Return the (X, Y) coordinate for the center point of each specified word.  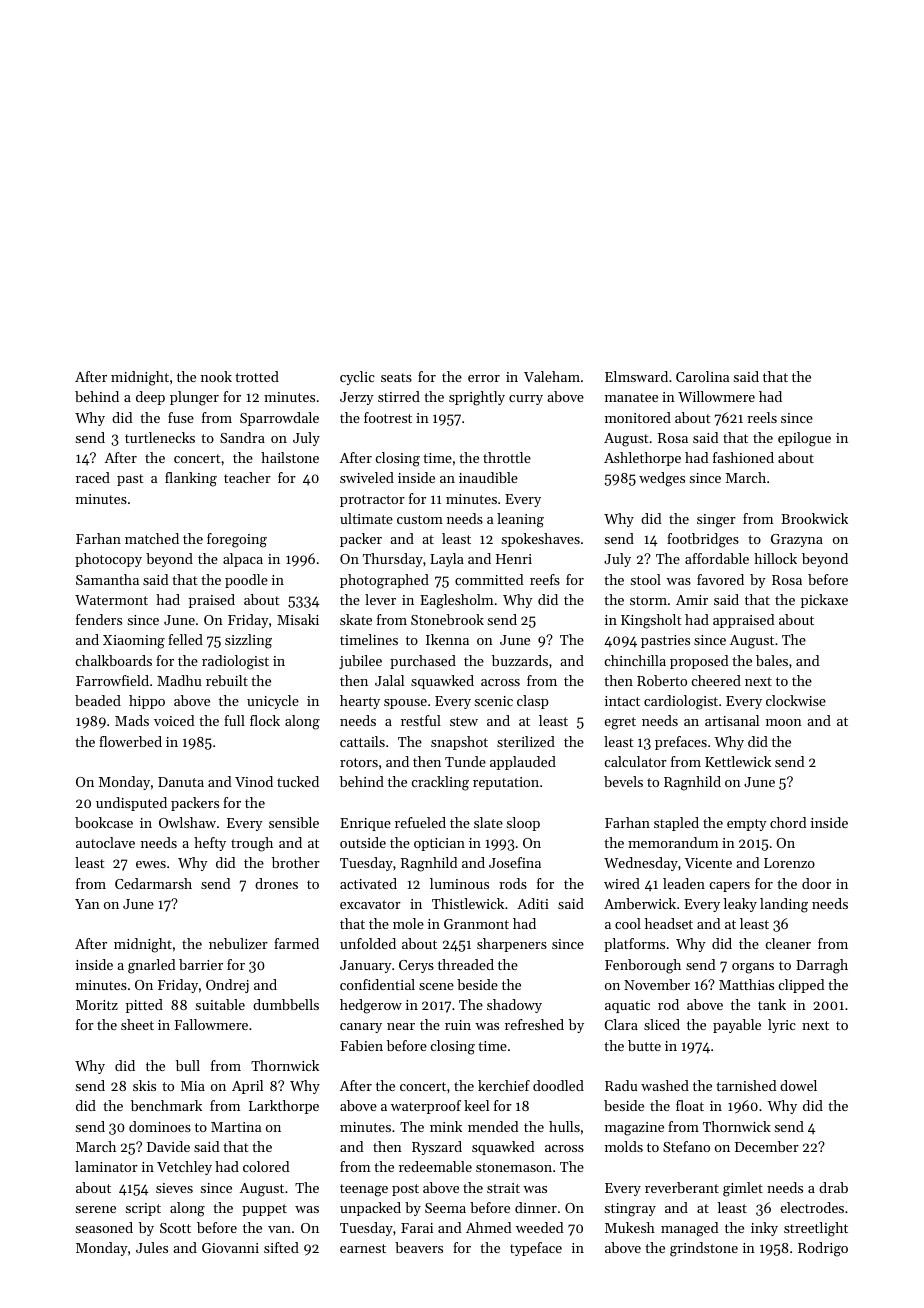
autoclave (105, 842)
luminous (459, 883)
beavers (419, 1247)
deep (150, 398)
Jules (152, 1247)
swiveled (367, 477)
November (657, 984)
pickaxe (824, 601)
